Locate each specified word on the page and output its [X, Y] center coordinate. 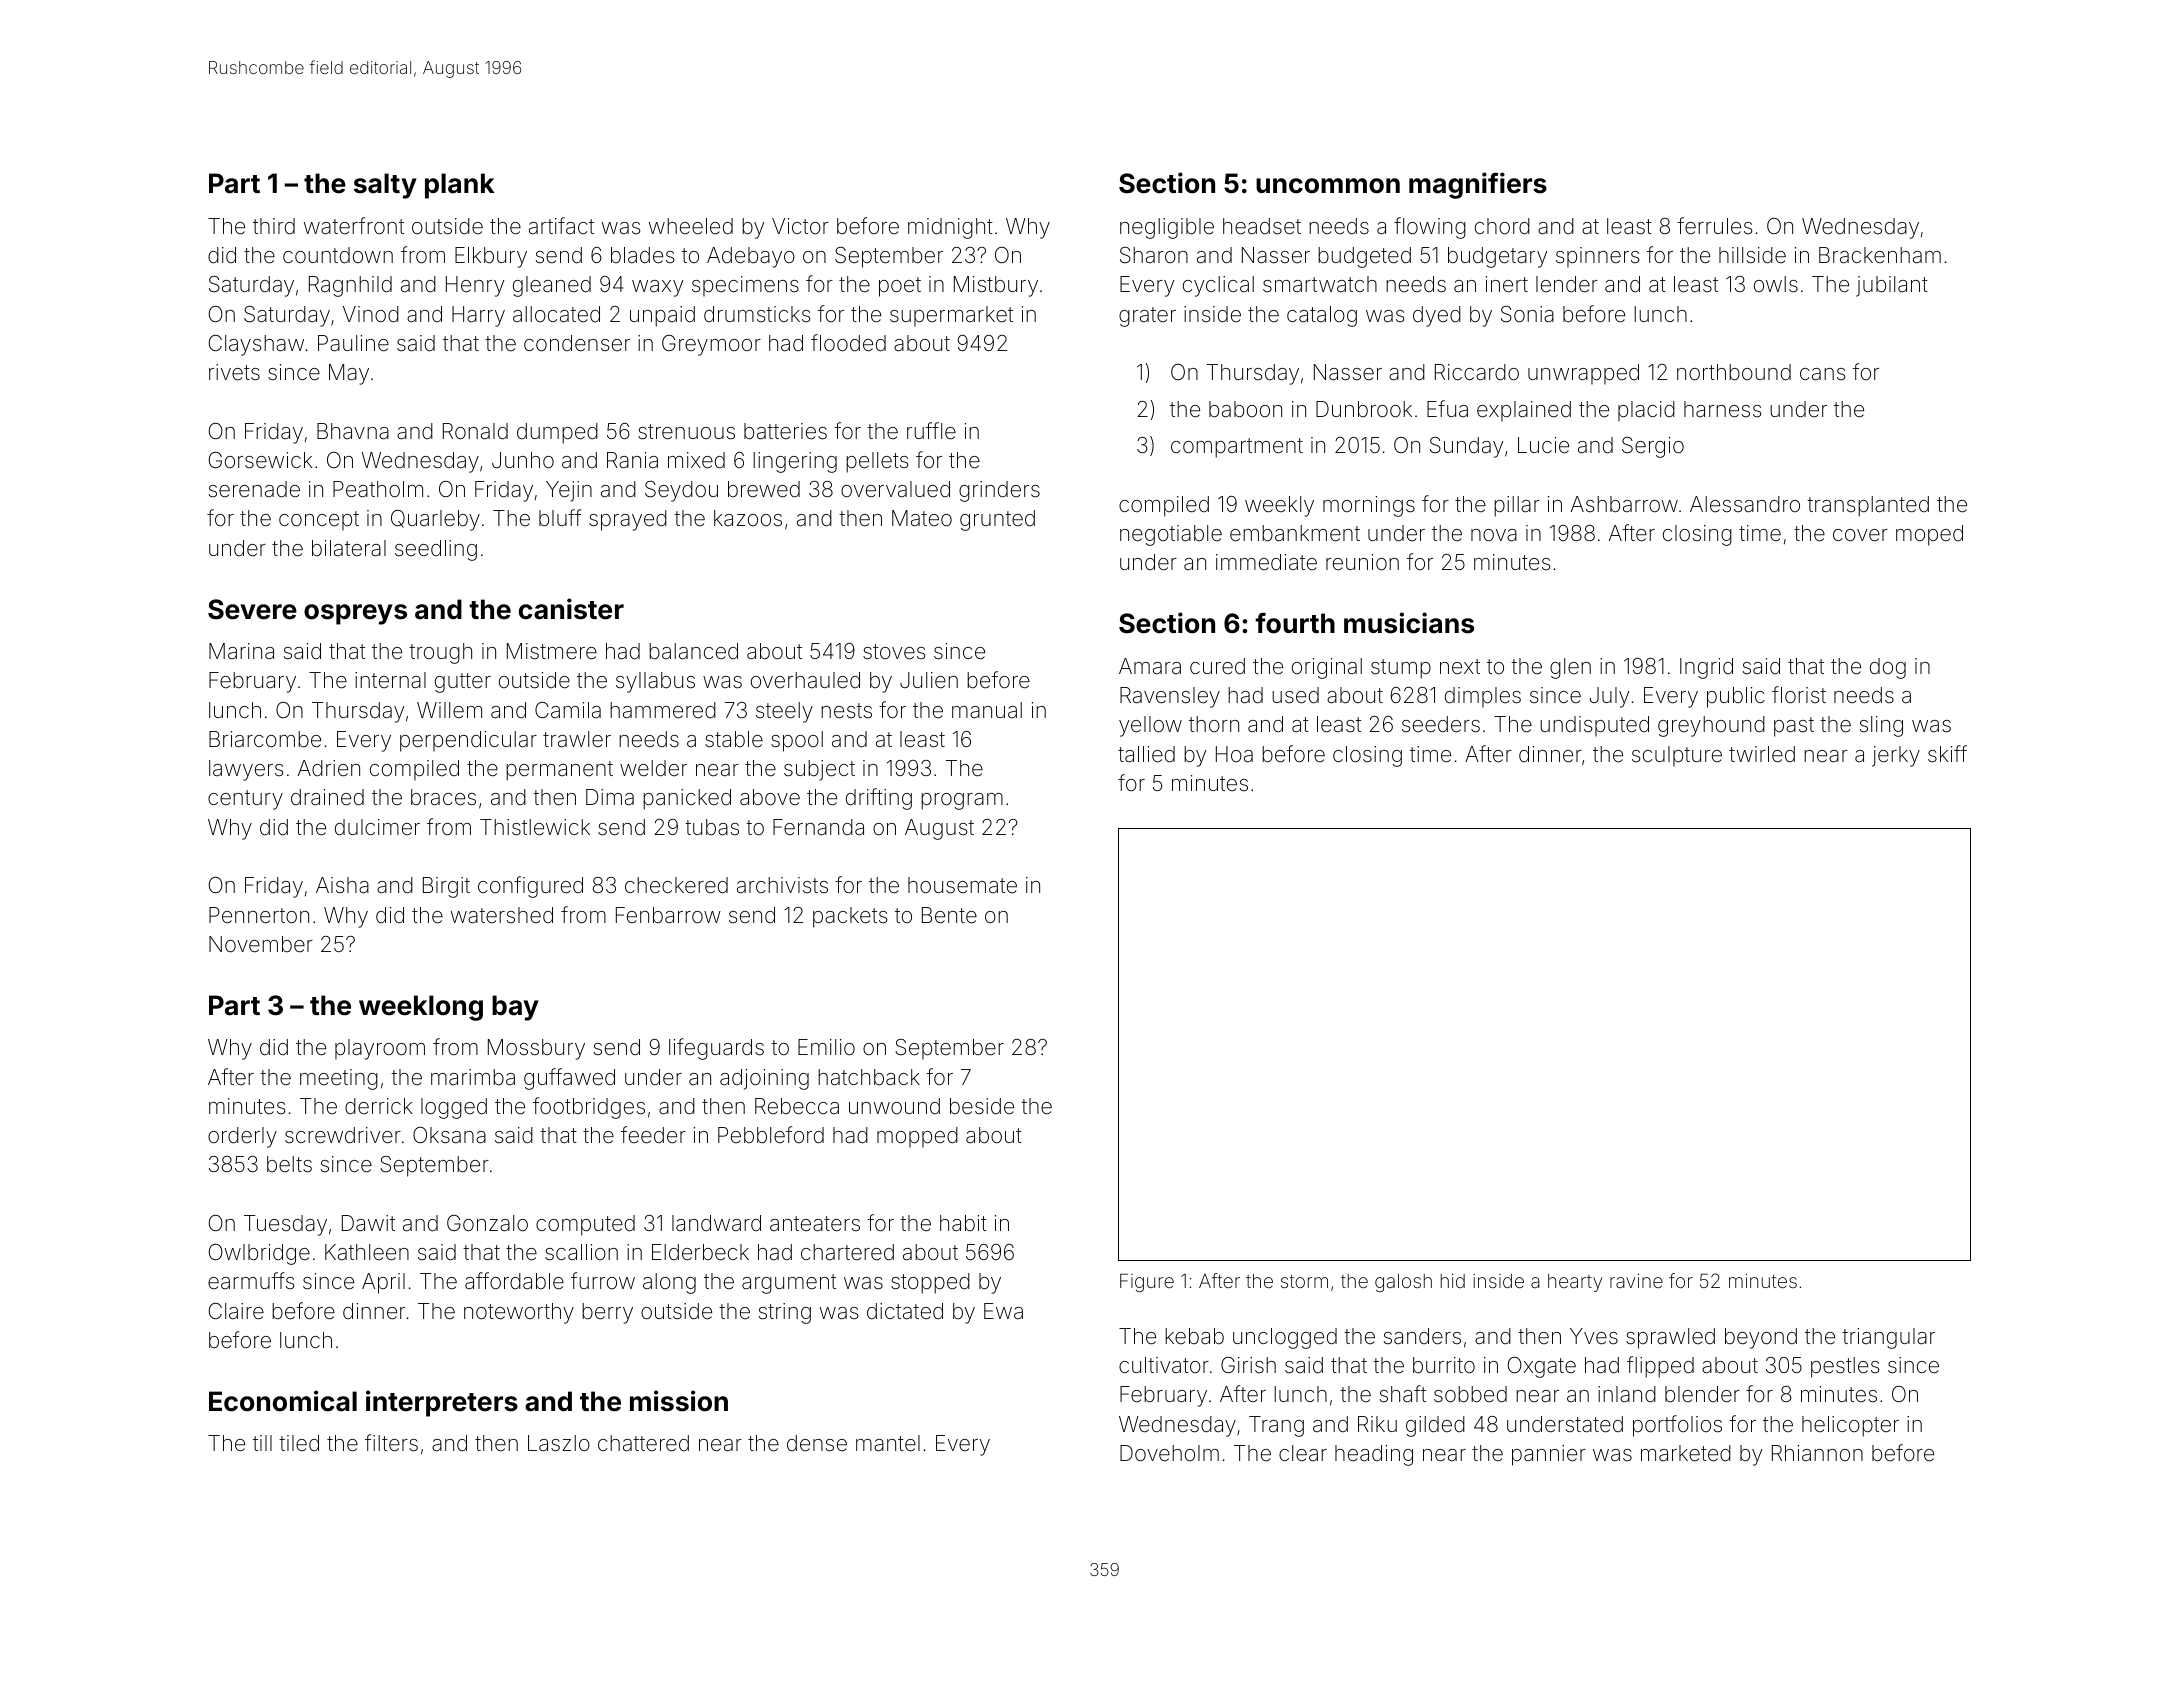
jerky [1896, 756]
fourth [1295, 623]
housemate [962, 885]
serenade [254, 489]
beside [982, 1106]
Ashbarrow [1624, 504]
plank [459, 186]
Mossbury [536, 1049]
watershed [502, 915]
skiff [1947, 754]
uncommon [1328, 186]
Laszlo [559, 1443]
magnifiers [1478, 185]
